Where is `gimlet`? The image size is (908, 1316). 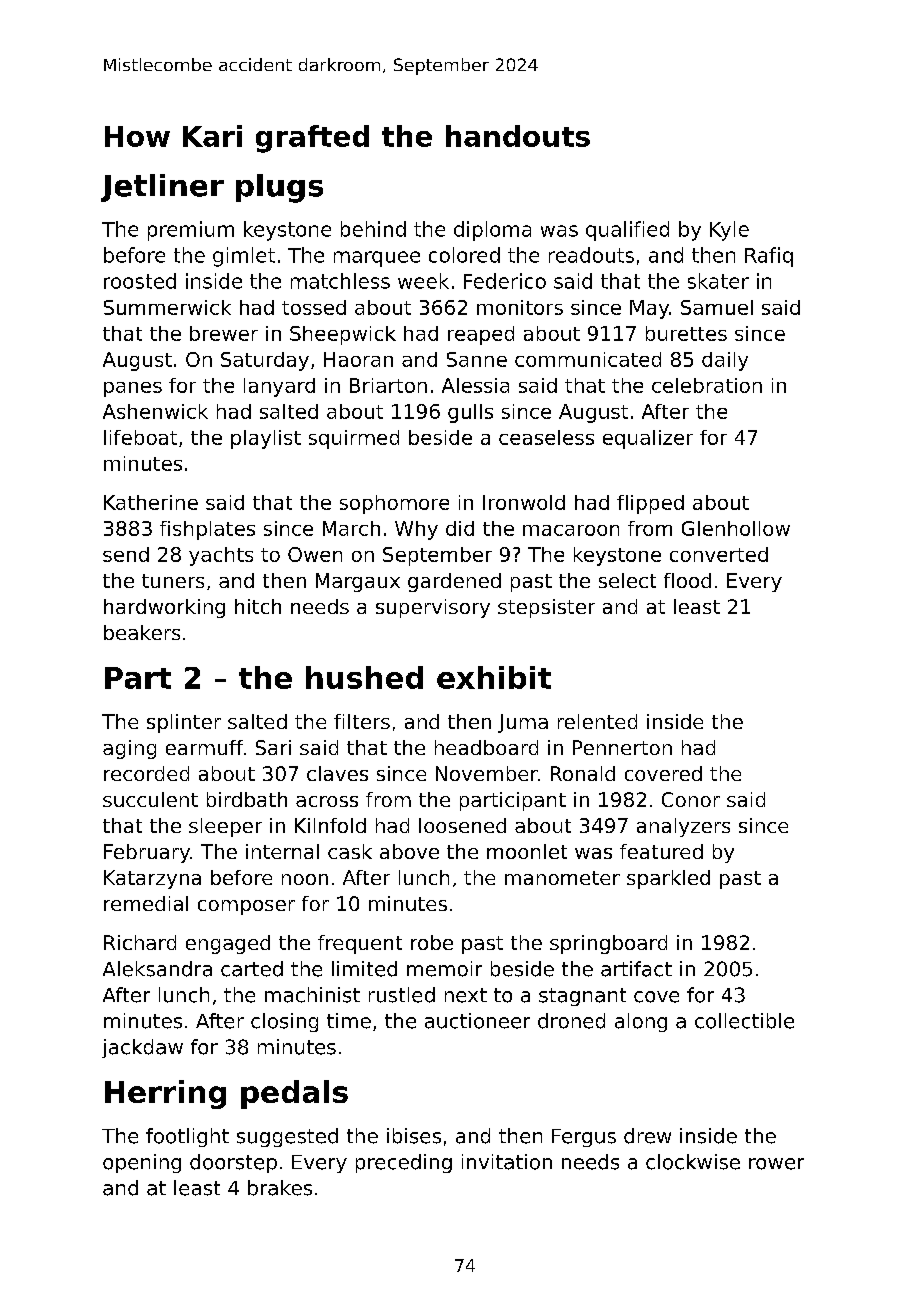 gimlet is located at coordinates (244, 257).
